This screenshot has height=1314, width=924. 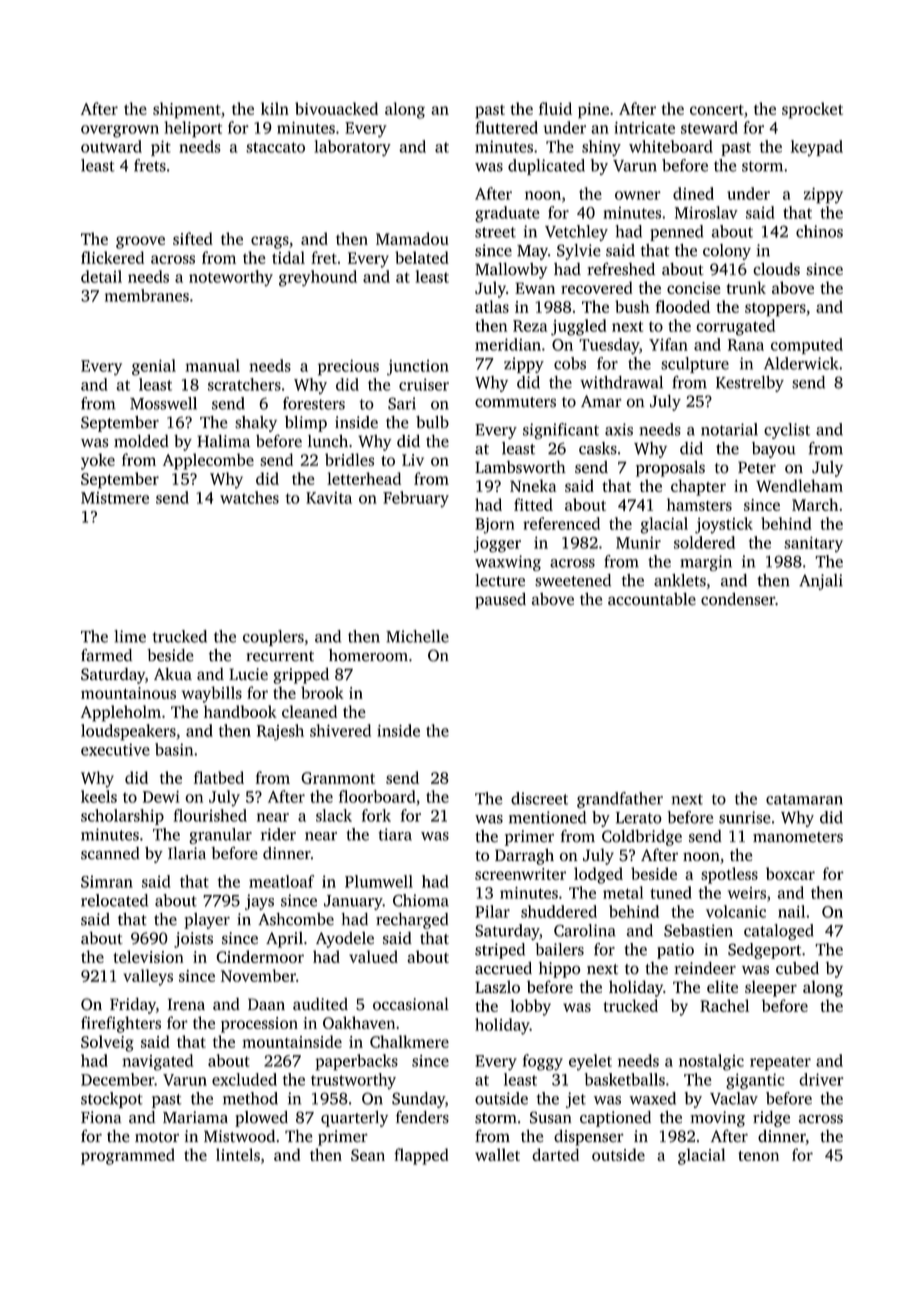 I want to click on flourished, so click(x=210, y=815).
